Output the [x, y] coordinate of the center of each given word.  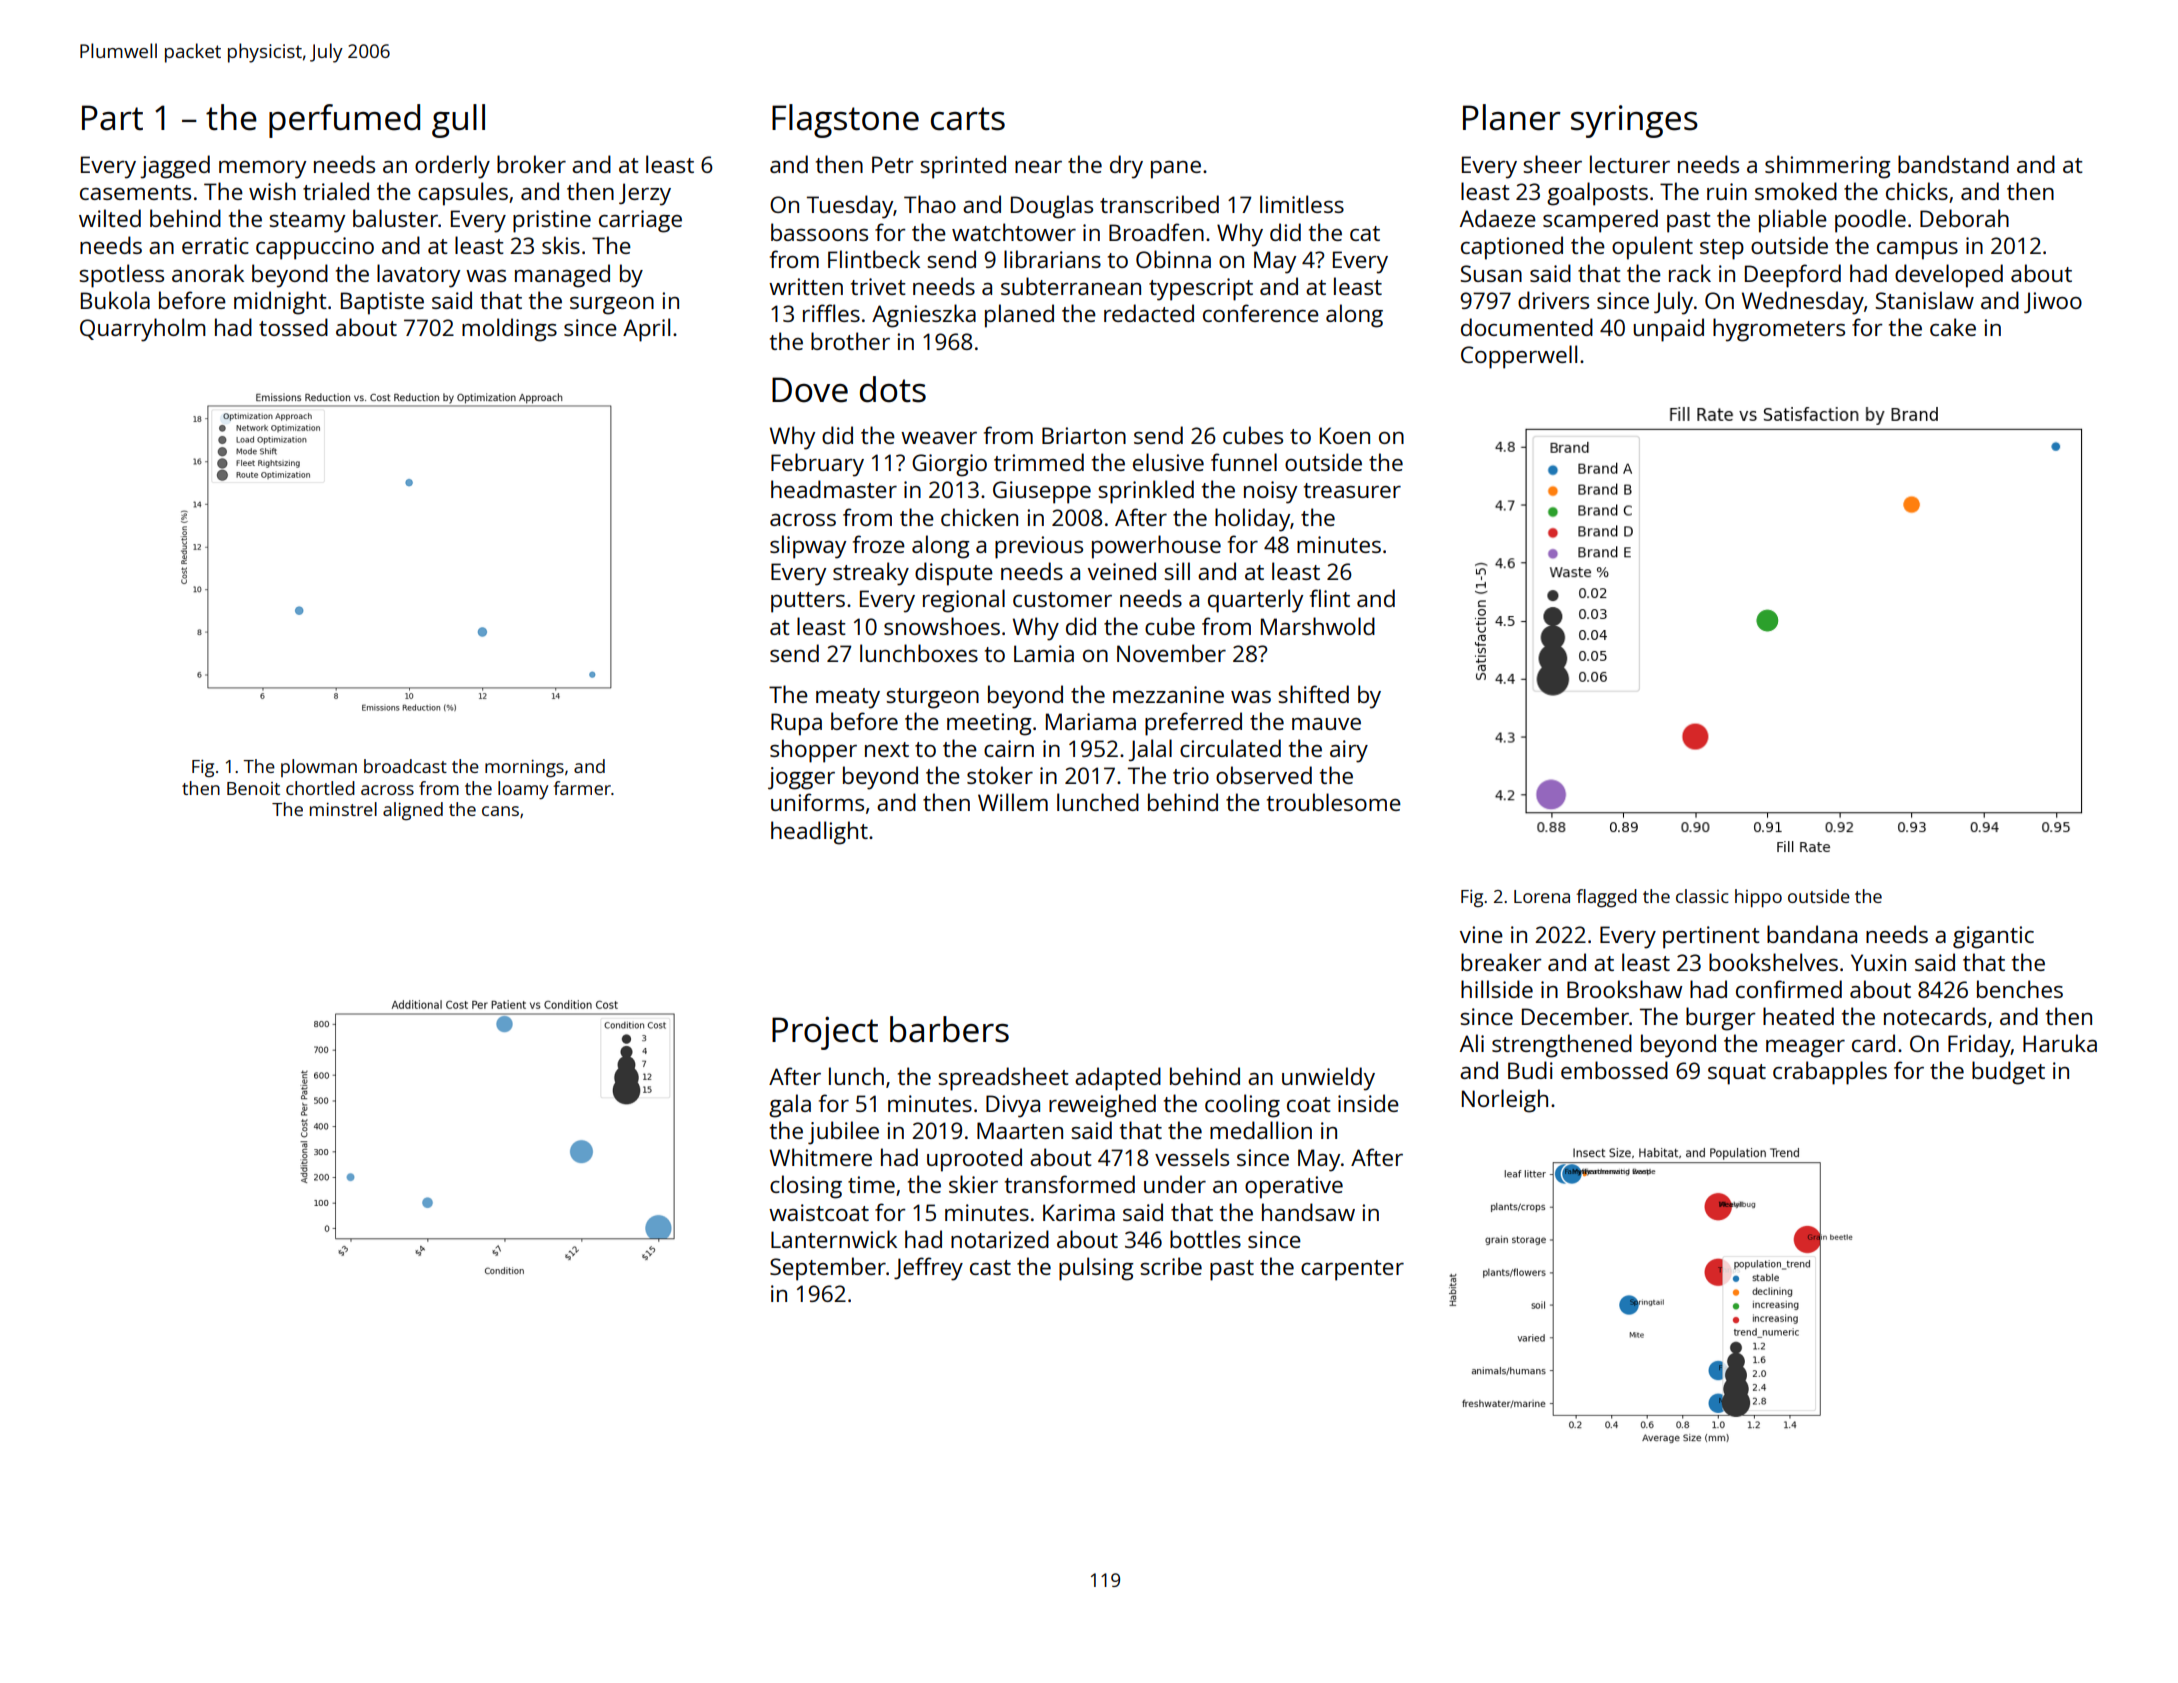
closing [806, 1187]
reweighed [1102, 1106]
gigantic [1993, 937]
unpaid [1668, 330]
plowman [319, 768]
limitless [1302, 204]
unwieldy [1328, 1079]
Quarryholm [143, 330]
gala [790, 1106]
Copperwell [1519, 357]
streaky [871, 574]
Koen [1345, 435]
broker [531, 164]
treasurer [1352, 490]
